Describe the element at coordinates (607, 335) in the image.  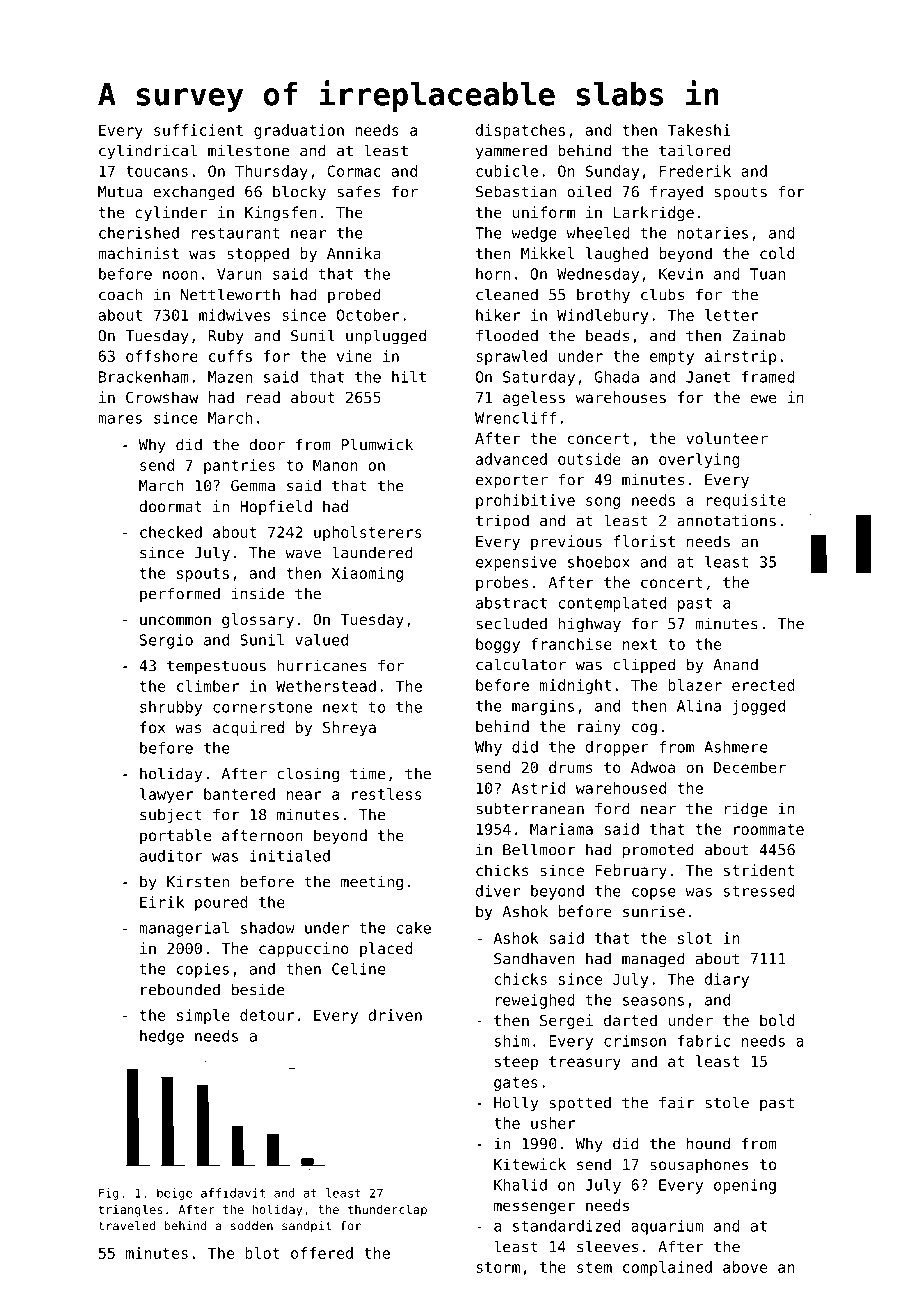
I see `beads` at that location.
